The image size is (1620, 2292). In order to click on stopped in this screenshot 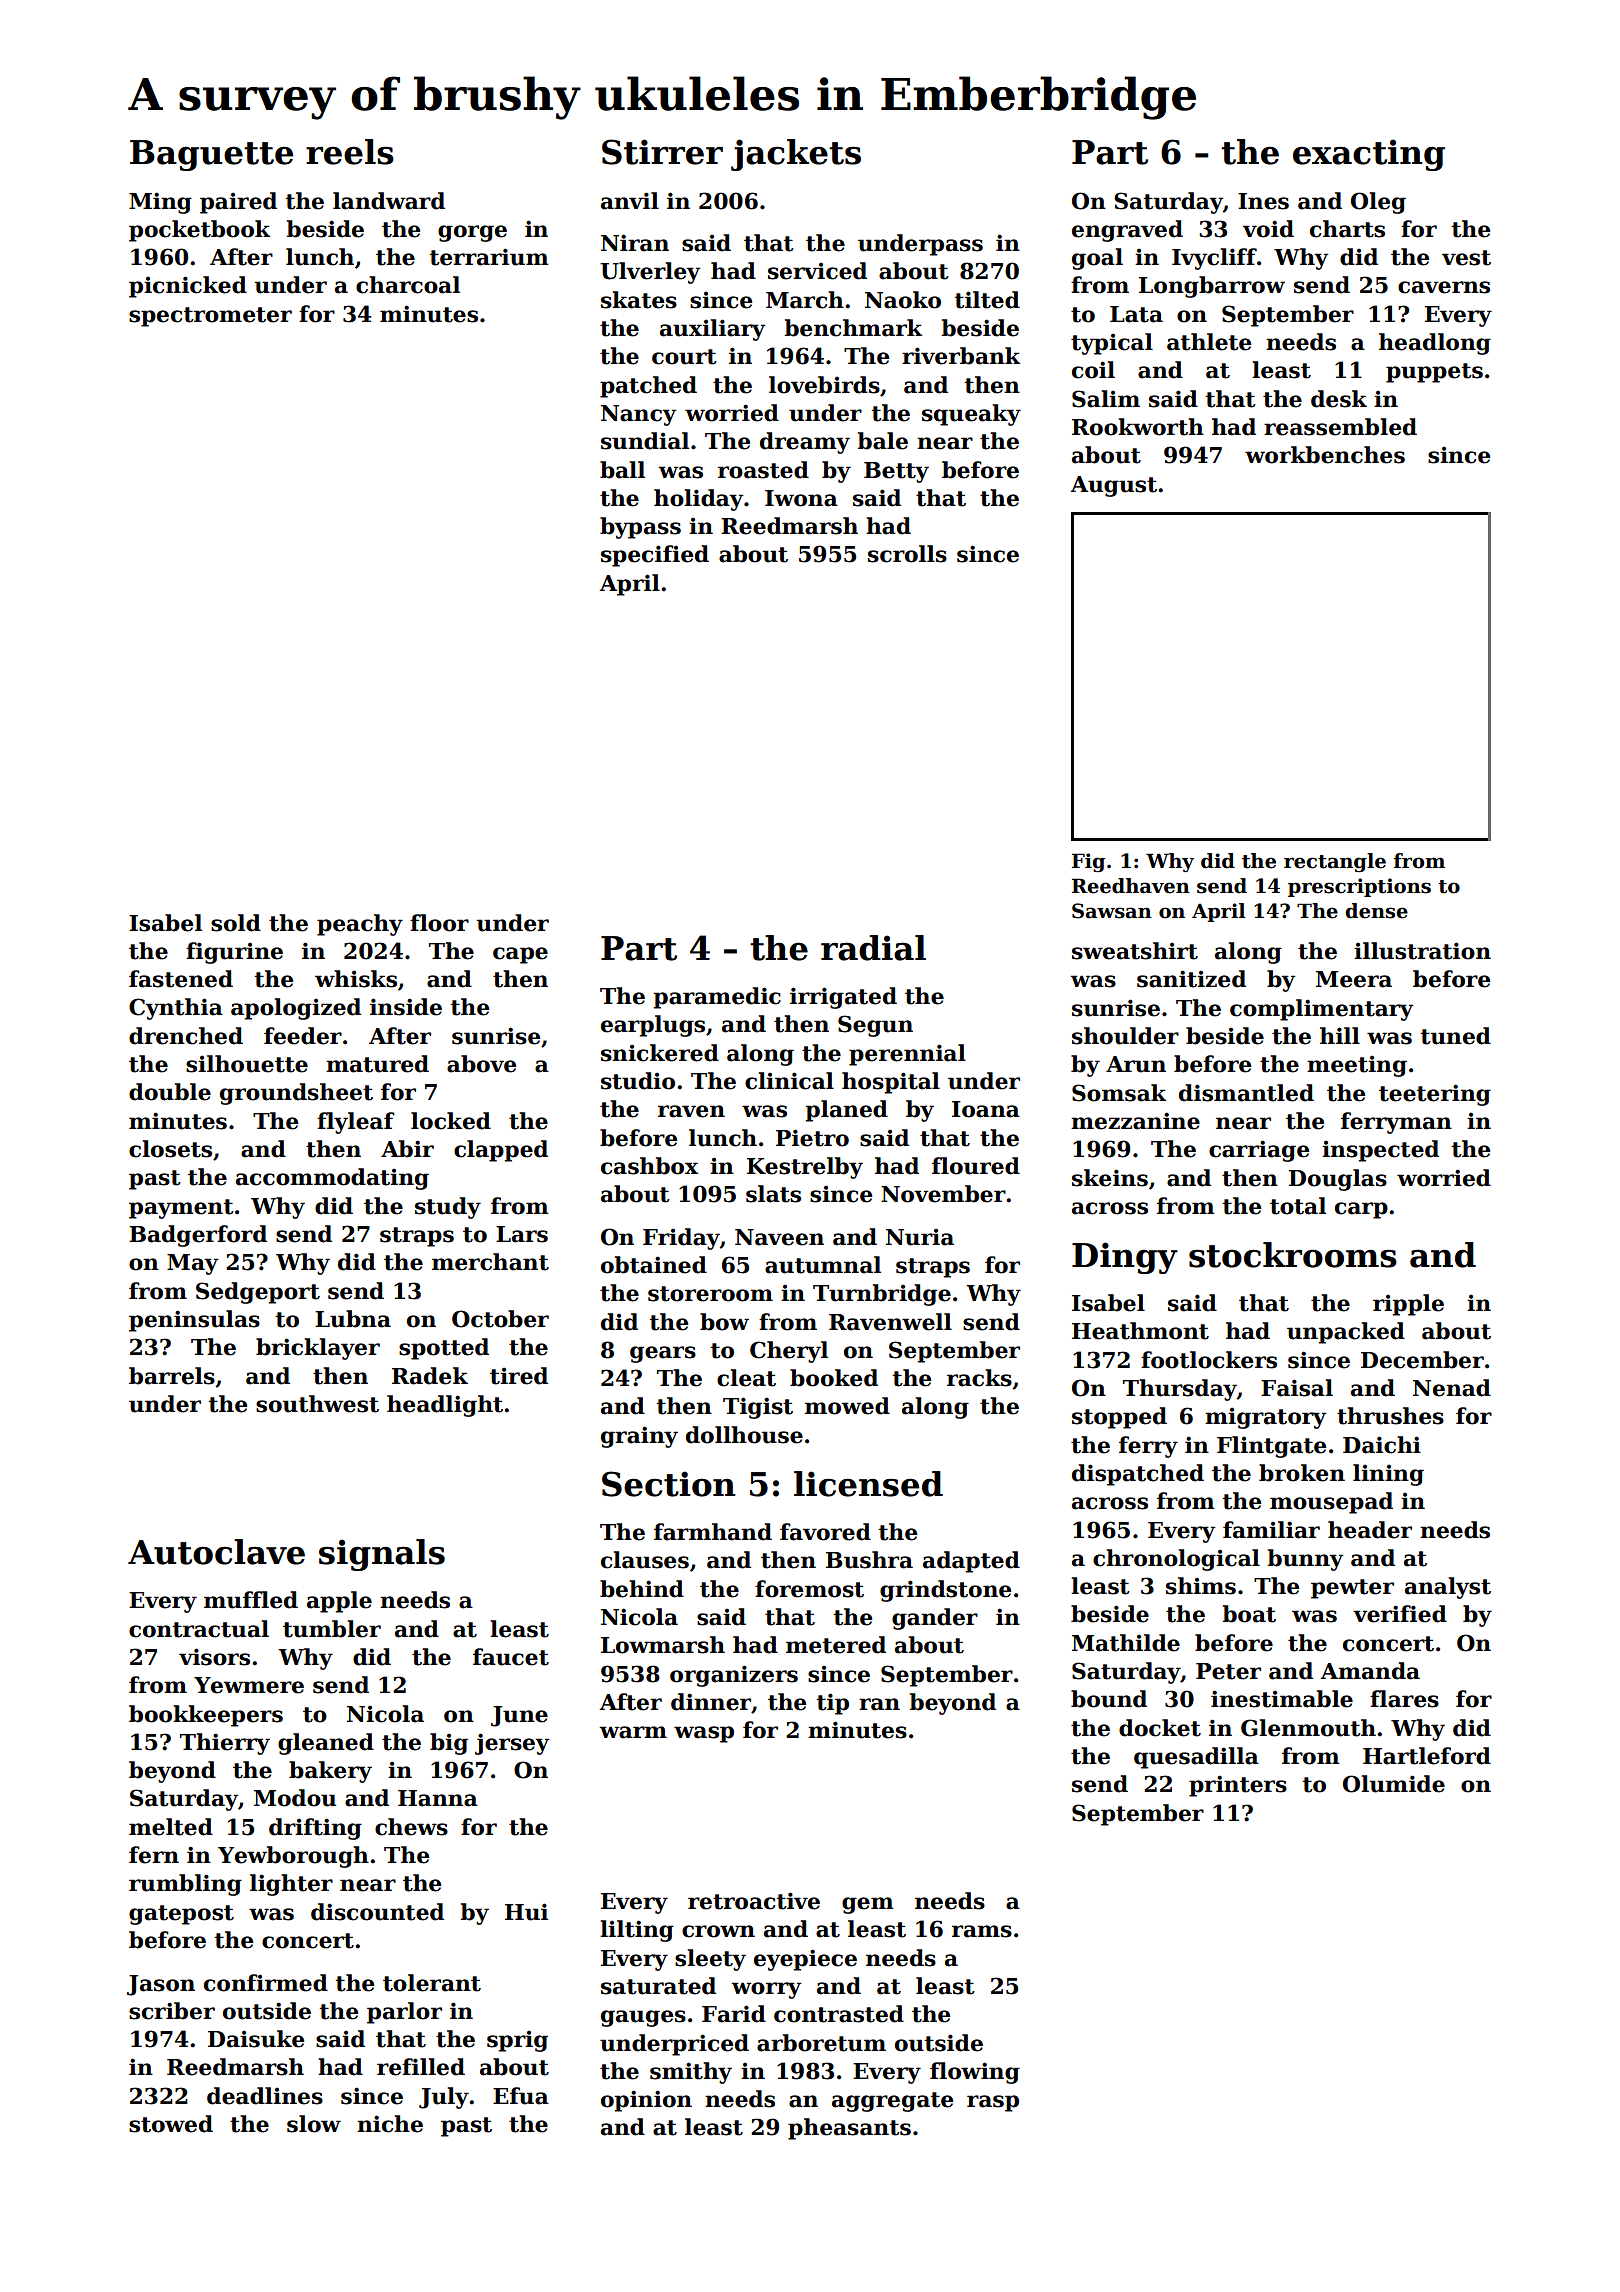, I will do `click(1119, 1418)`.
